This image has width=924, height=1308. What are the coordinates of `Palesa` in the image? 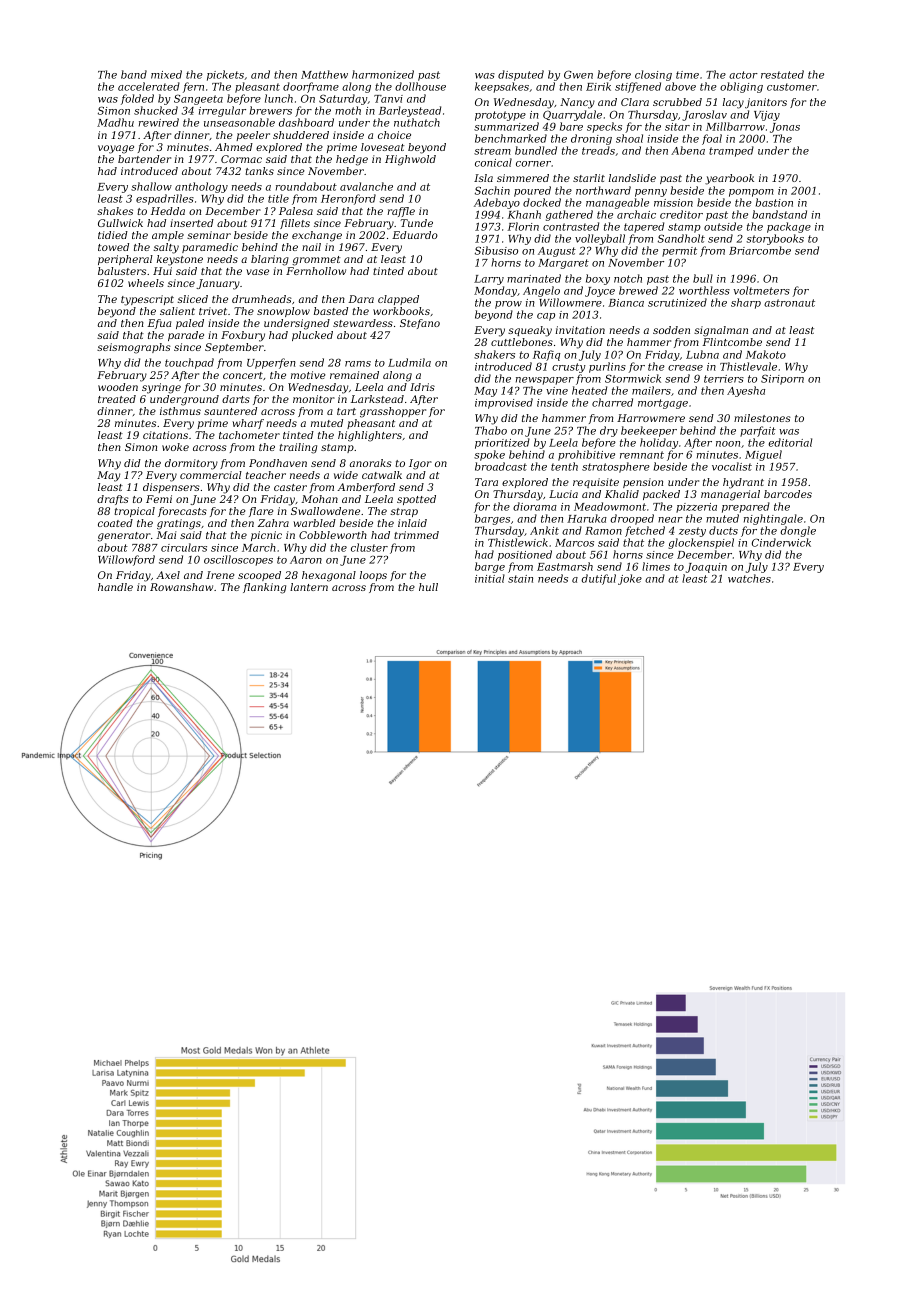 It's located at (296, 211).
